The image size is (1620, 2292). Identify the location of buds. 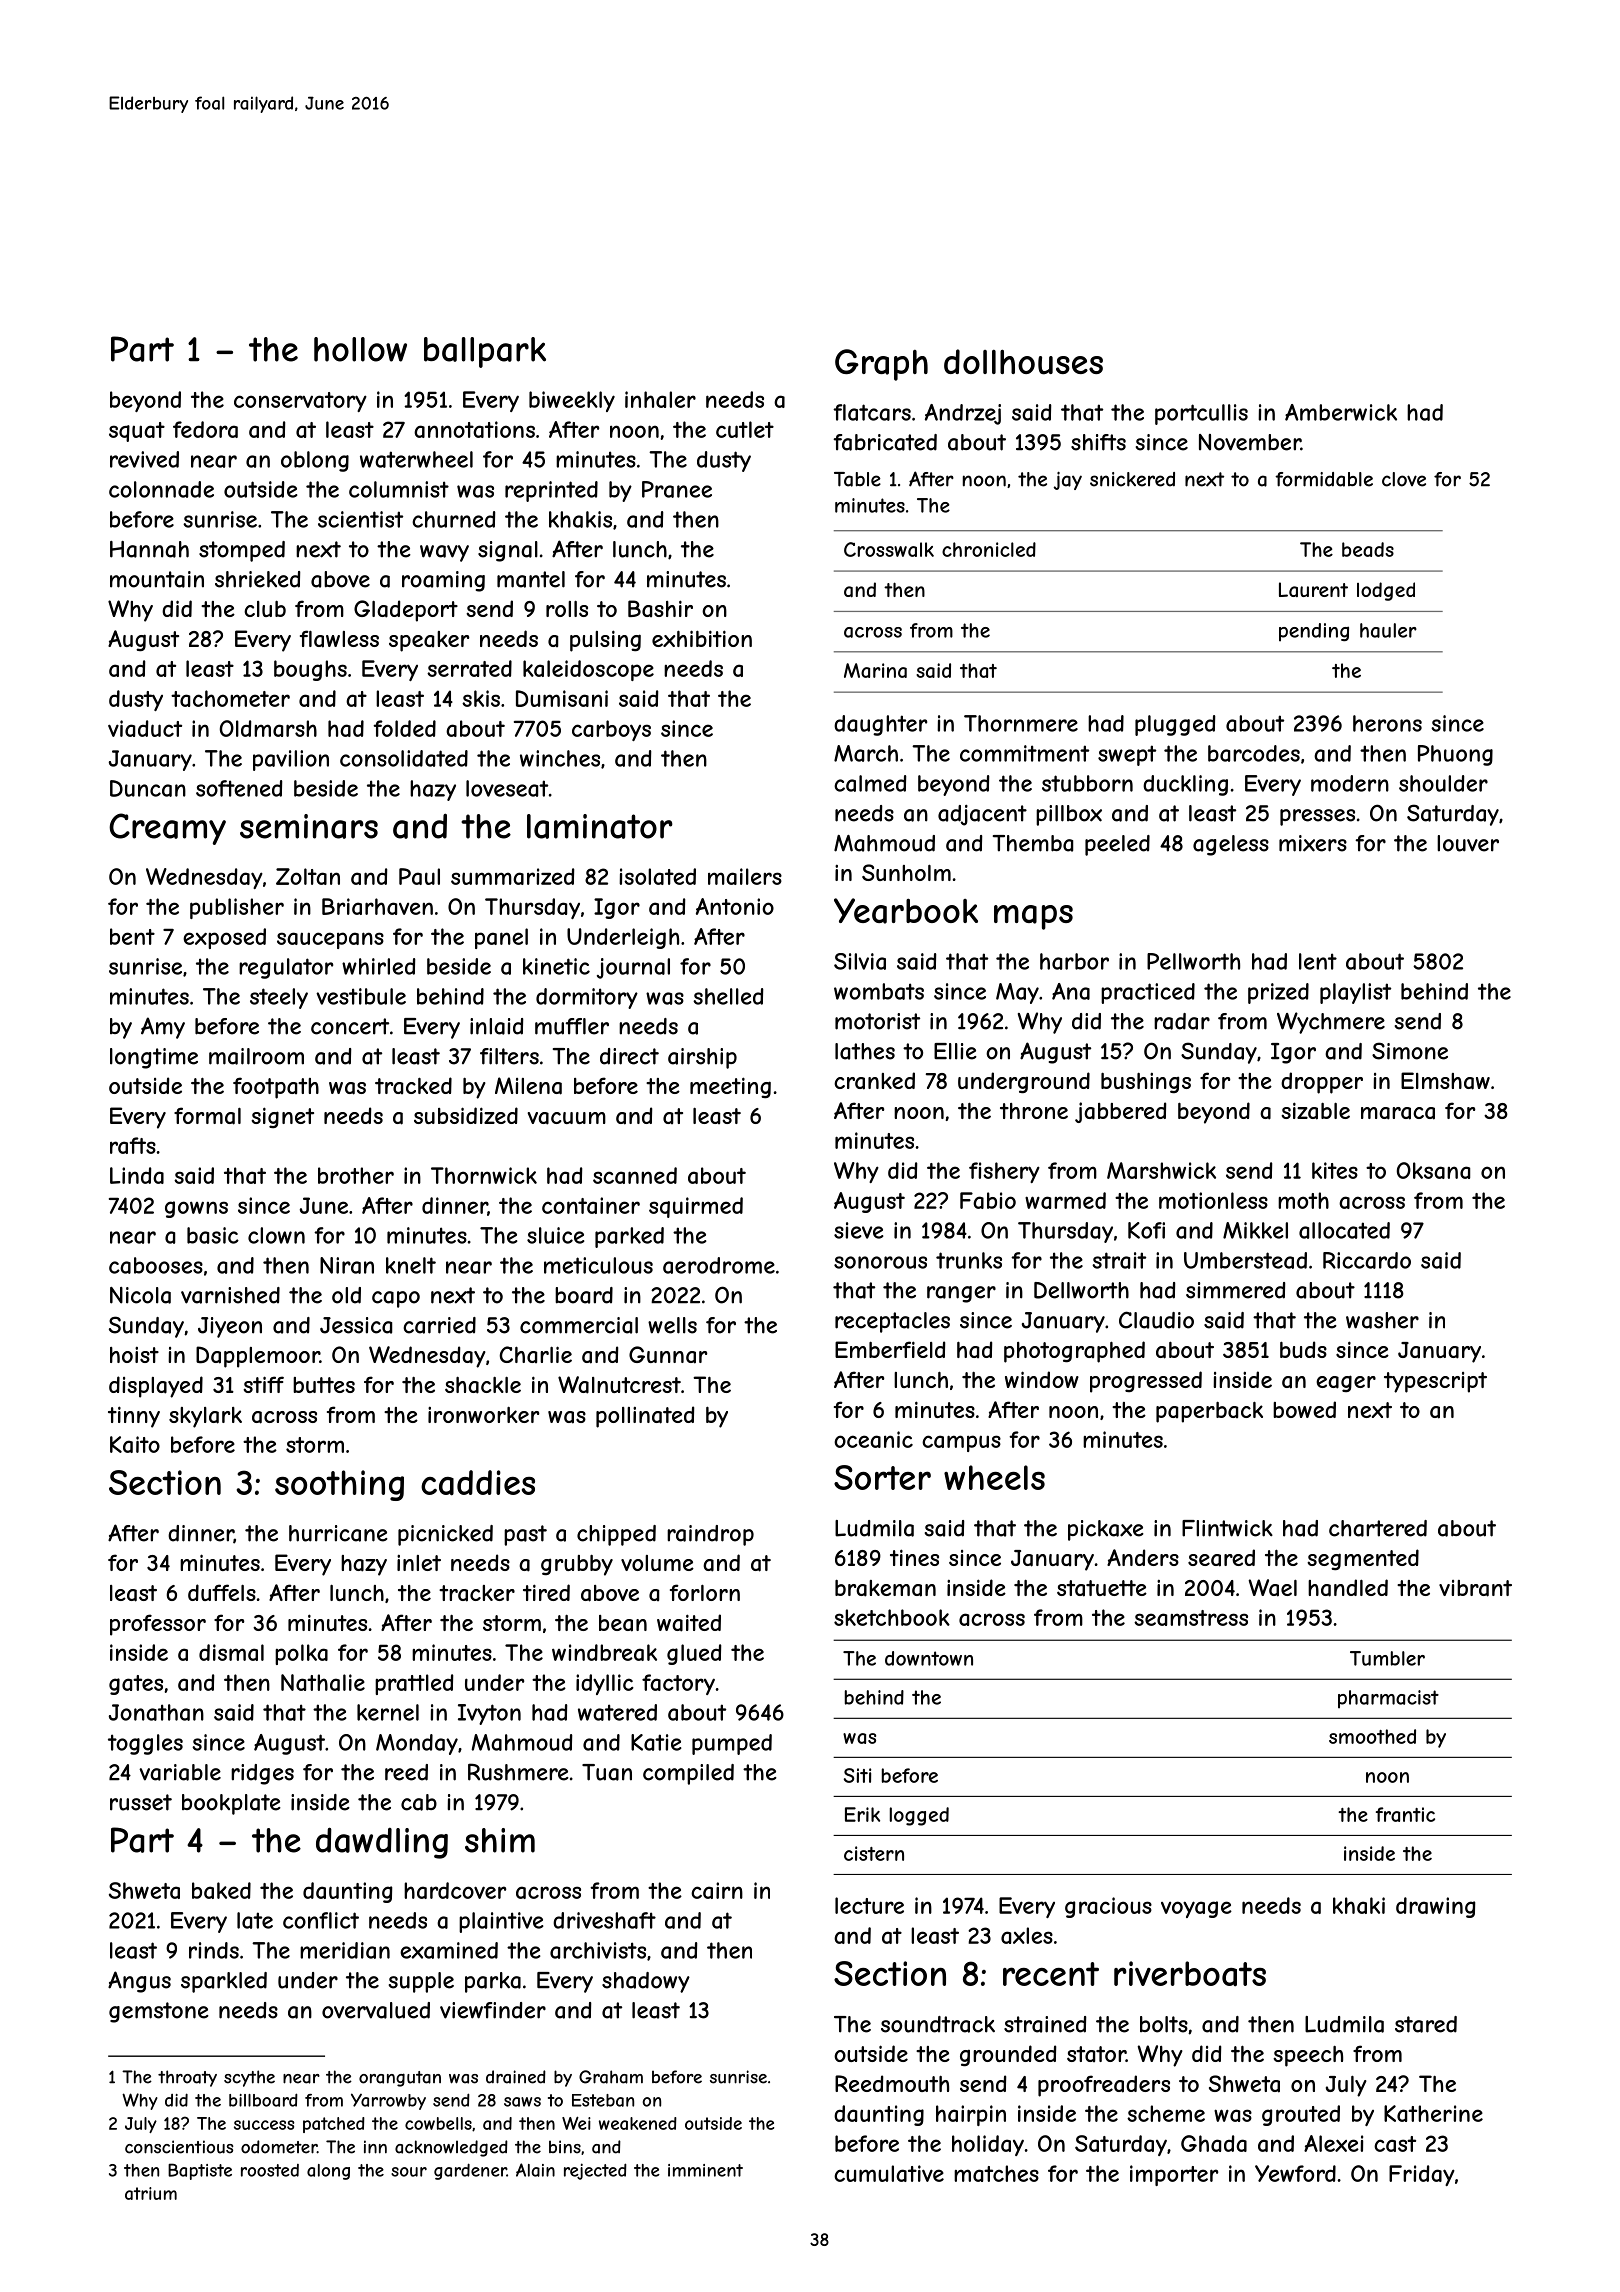
(1303, 1349).
